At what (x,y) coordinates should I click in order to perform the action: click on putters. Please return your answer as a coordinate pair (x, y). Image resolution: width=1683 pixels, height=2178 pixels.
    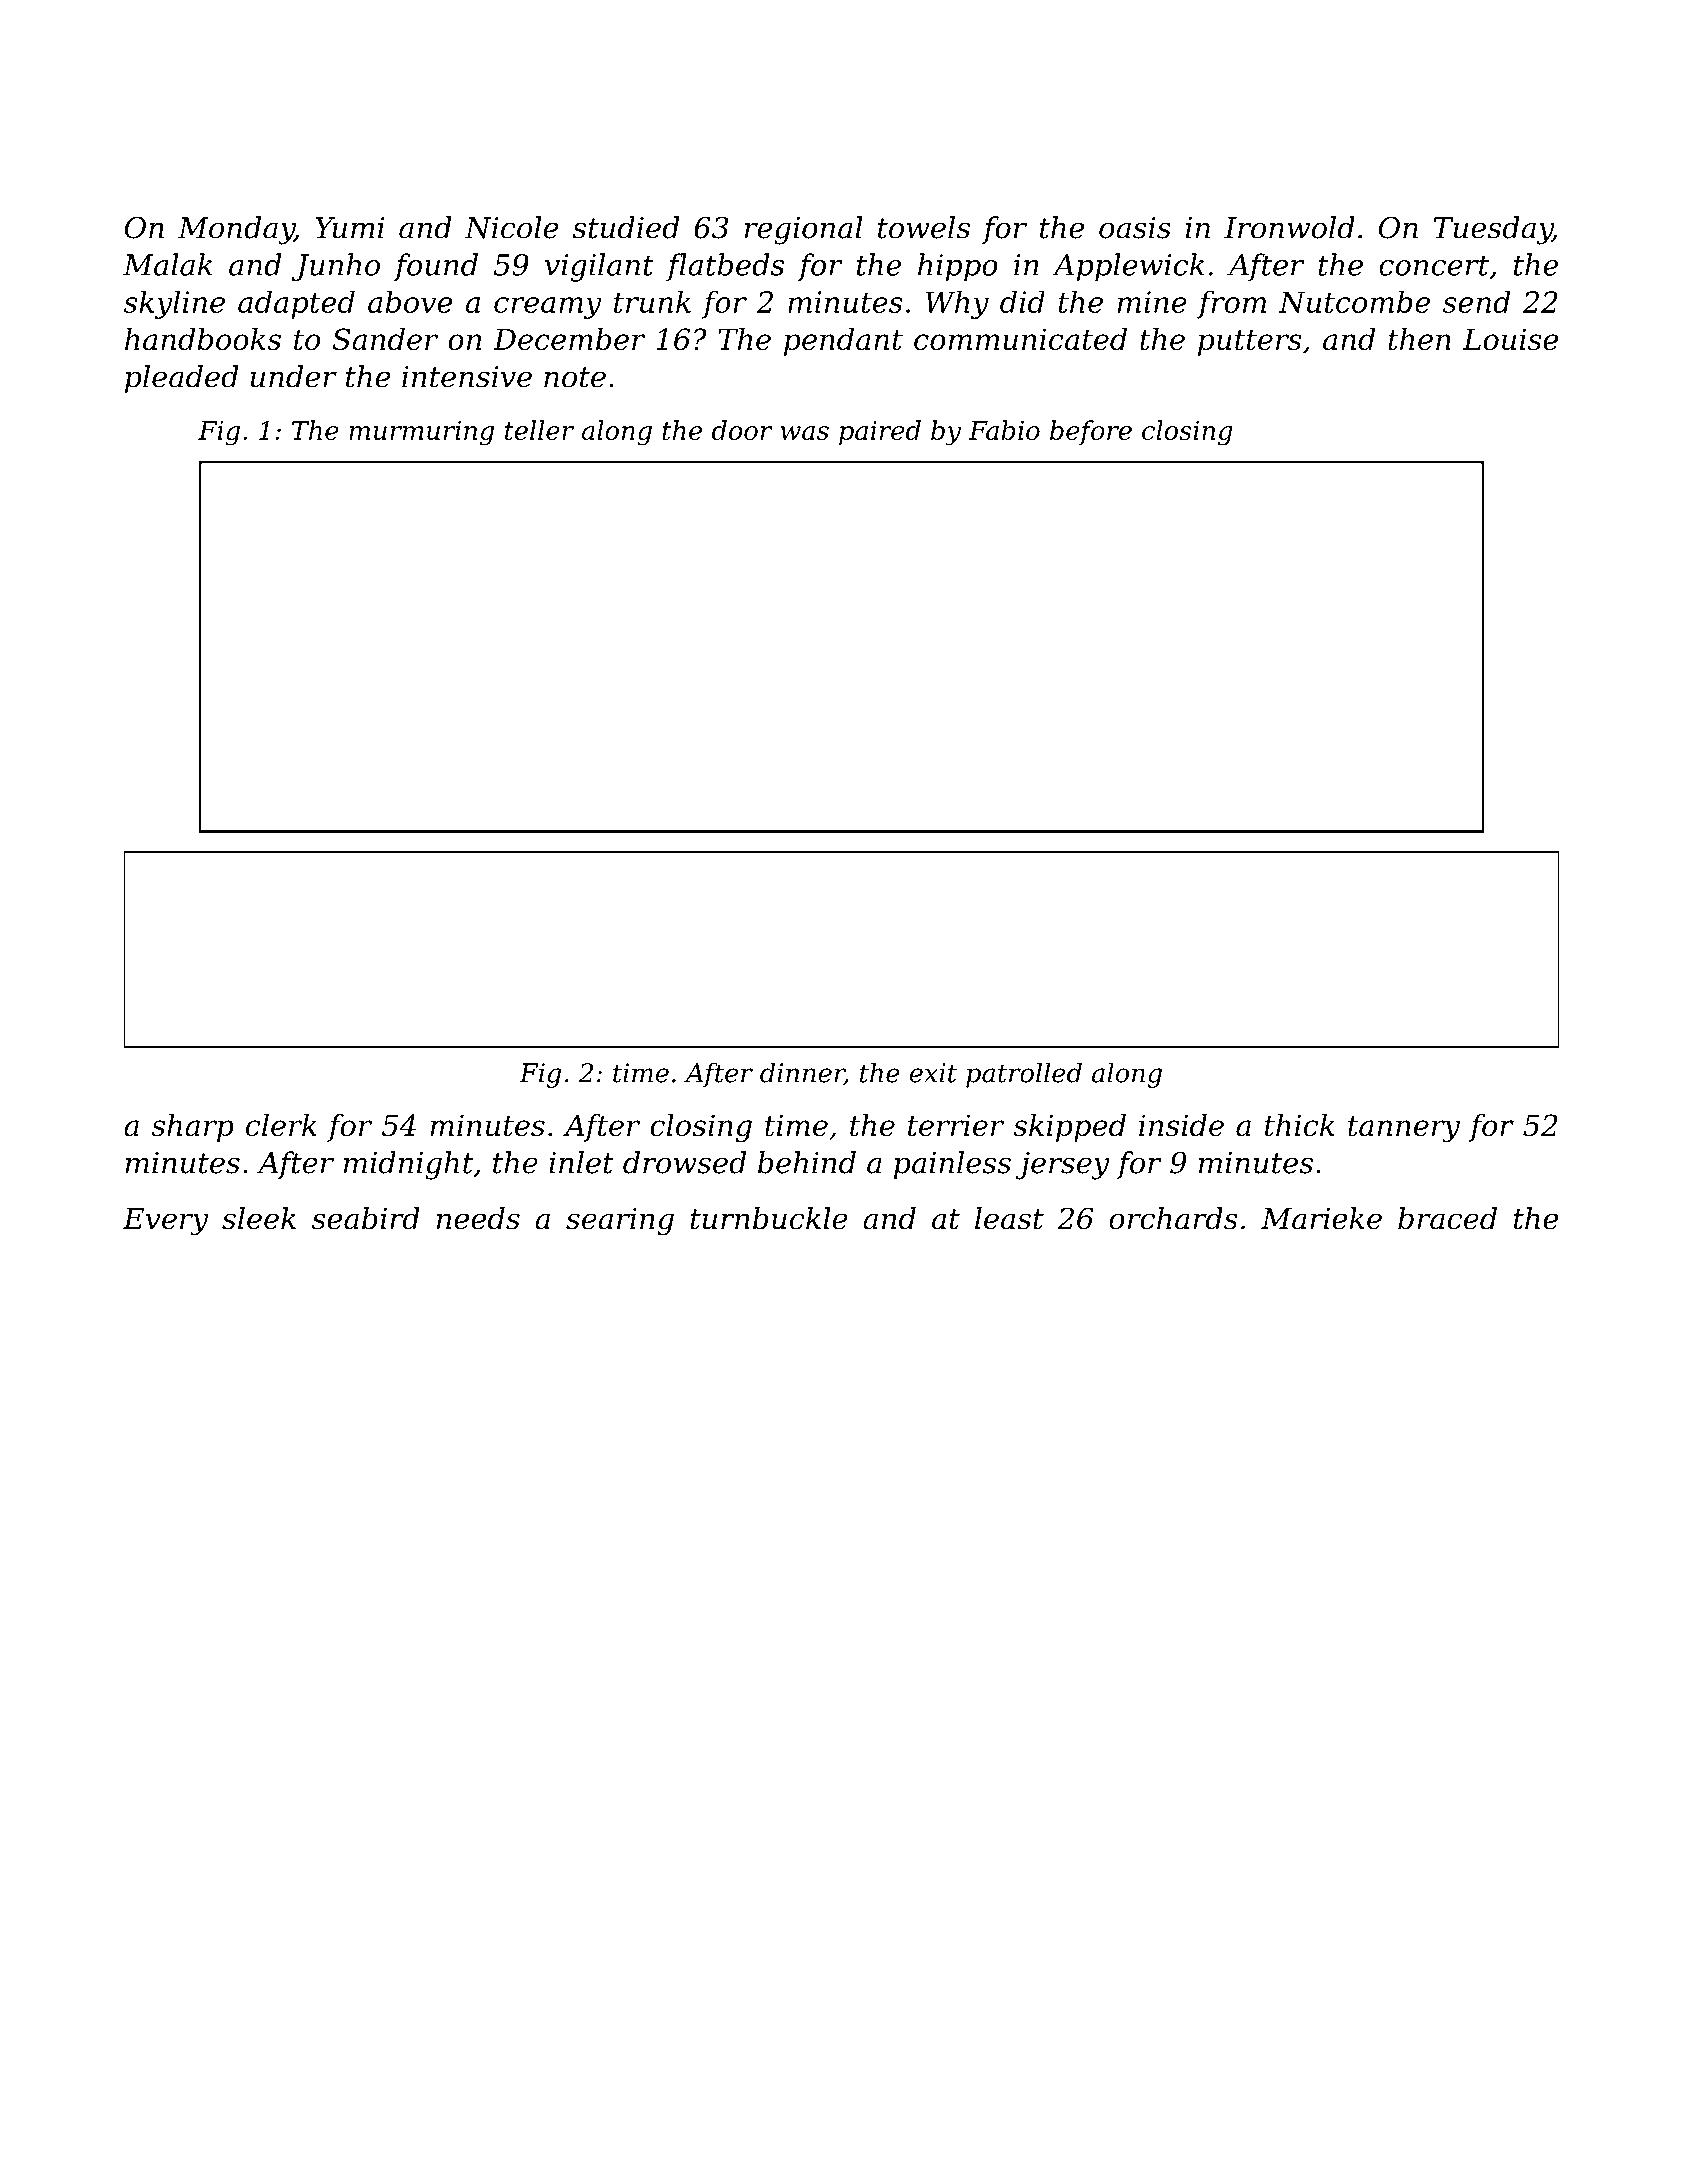
    Looking at the image, I should click on (1250, 343).
